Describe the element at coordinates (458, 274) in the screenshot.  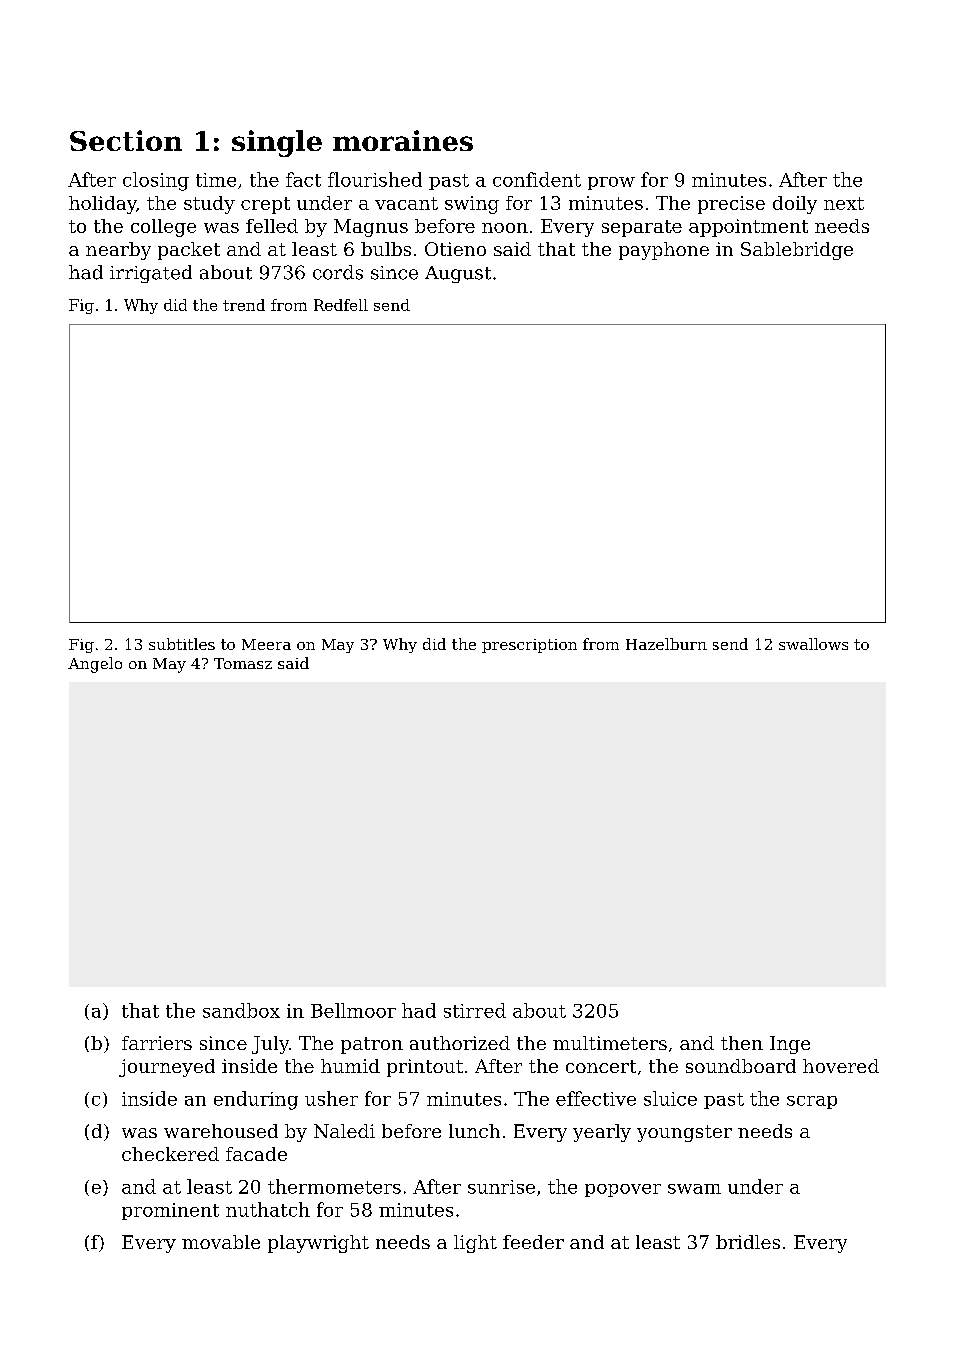
I see `August` at that location.
